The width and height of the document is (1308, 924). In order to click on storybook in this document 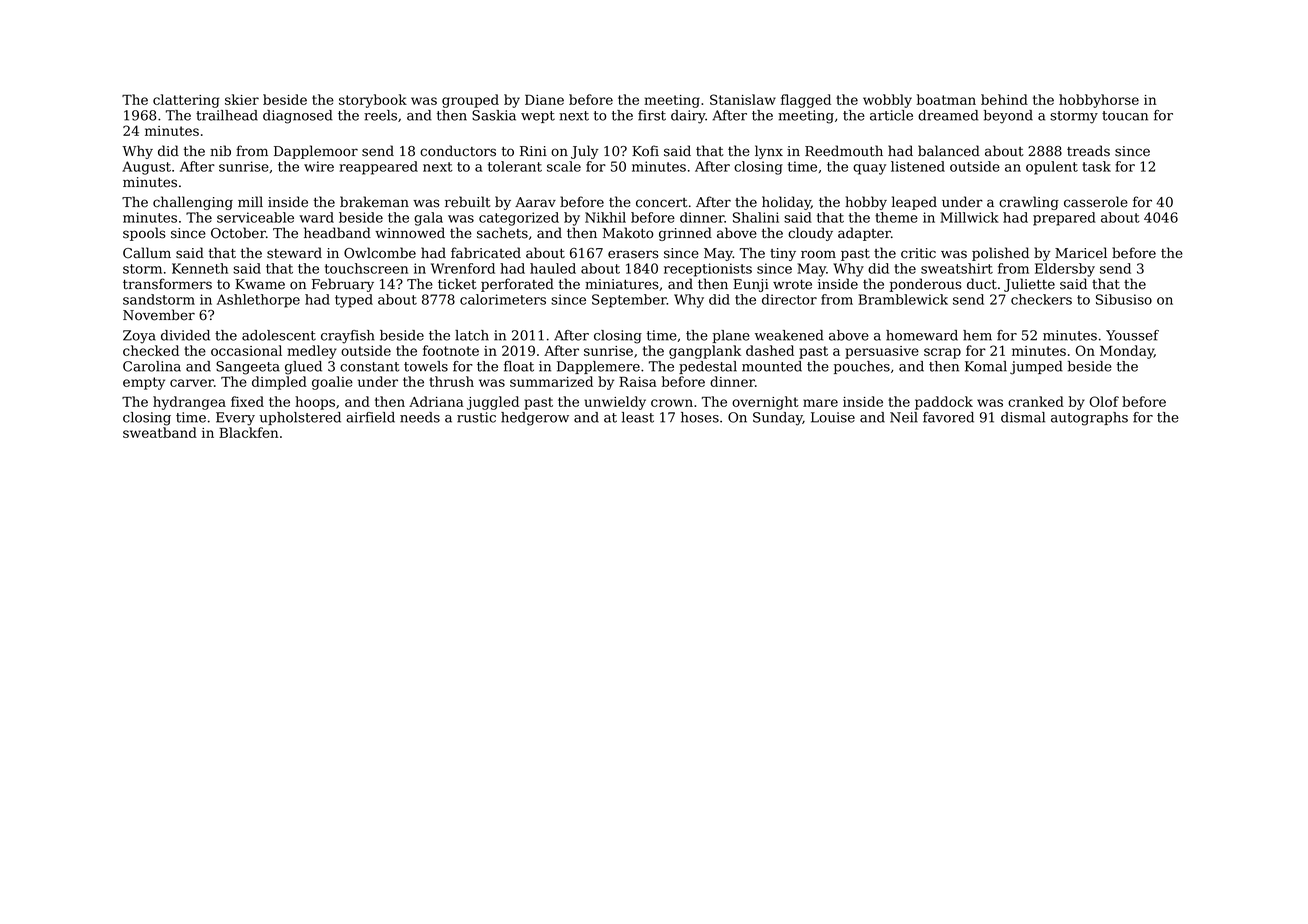, I will do `click(373, 101)`.
